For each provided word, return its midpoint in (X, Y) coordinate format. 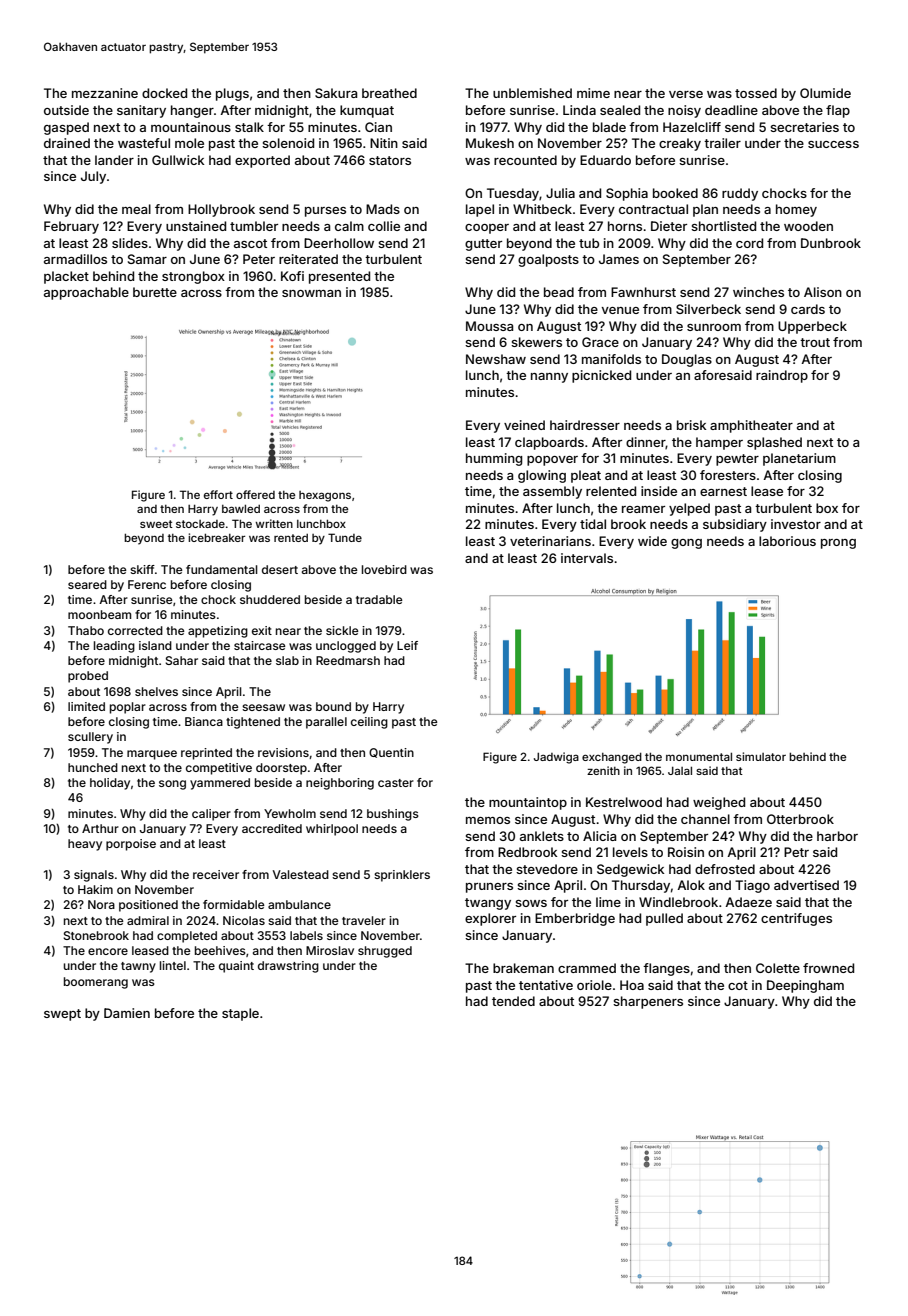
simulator (761, 756)
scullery (90, 738)
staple (240, 1014)
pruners (489, 888)
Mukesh (490, 143)
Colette (778, 968)
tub (589, 243)
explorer (490, 919)
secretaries (804, 127)
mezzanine (105, 93)
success (833, 144)
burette (155, 292)
